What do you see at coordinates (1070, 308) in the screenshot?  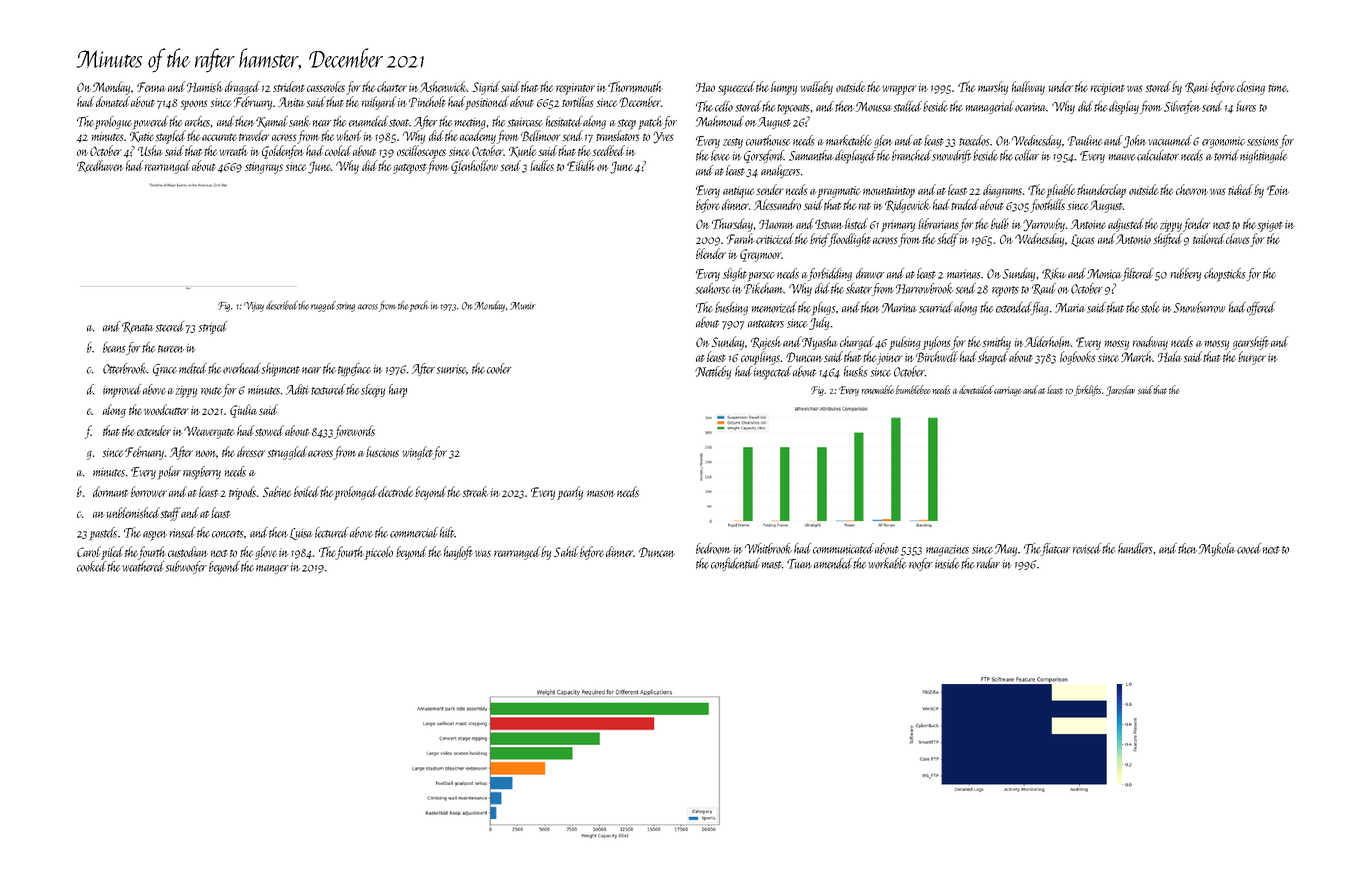 I see `Maria` at bounding box center [1070, 308].
